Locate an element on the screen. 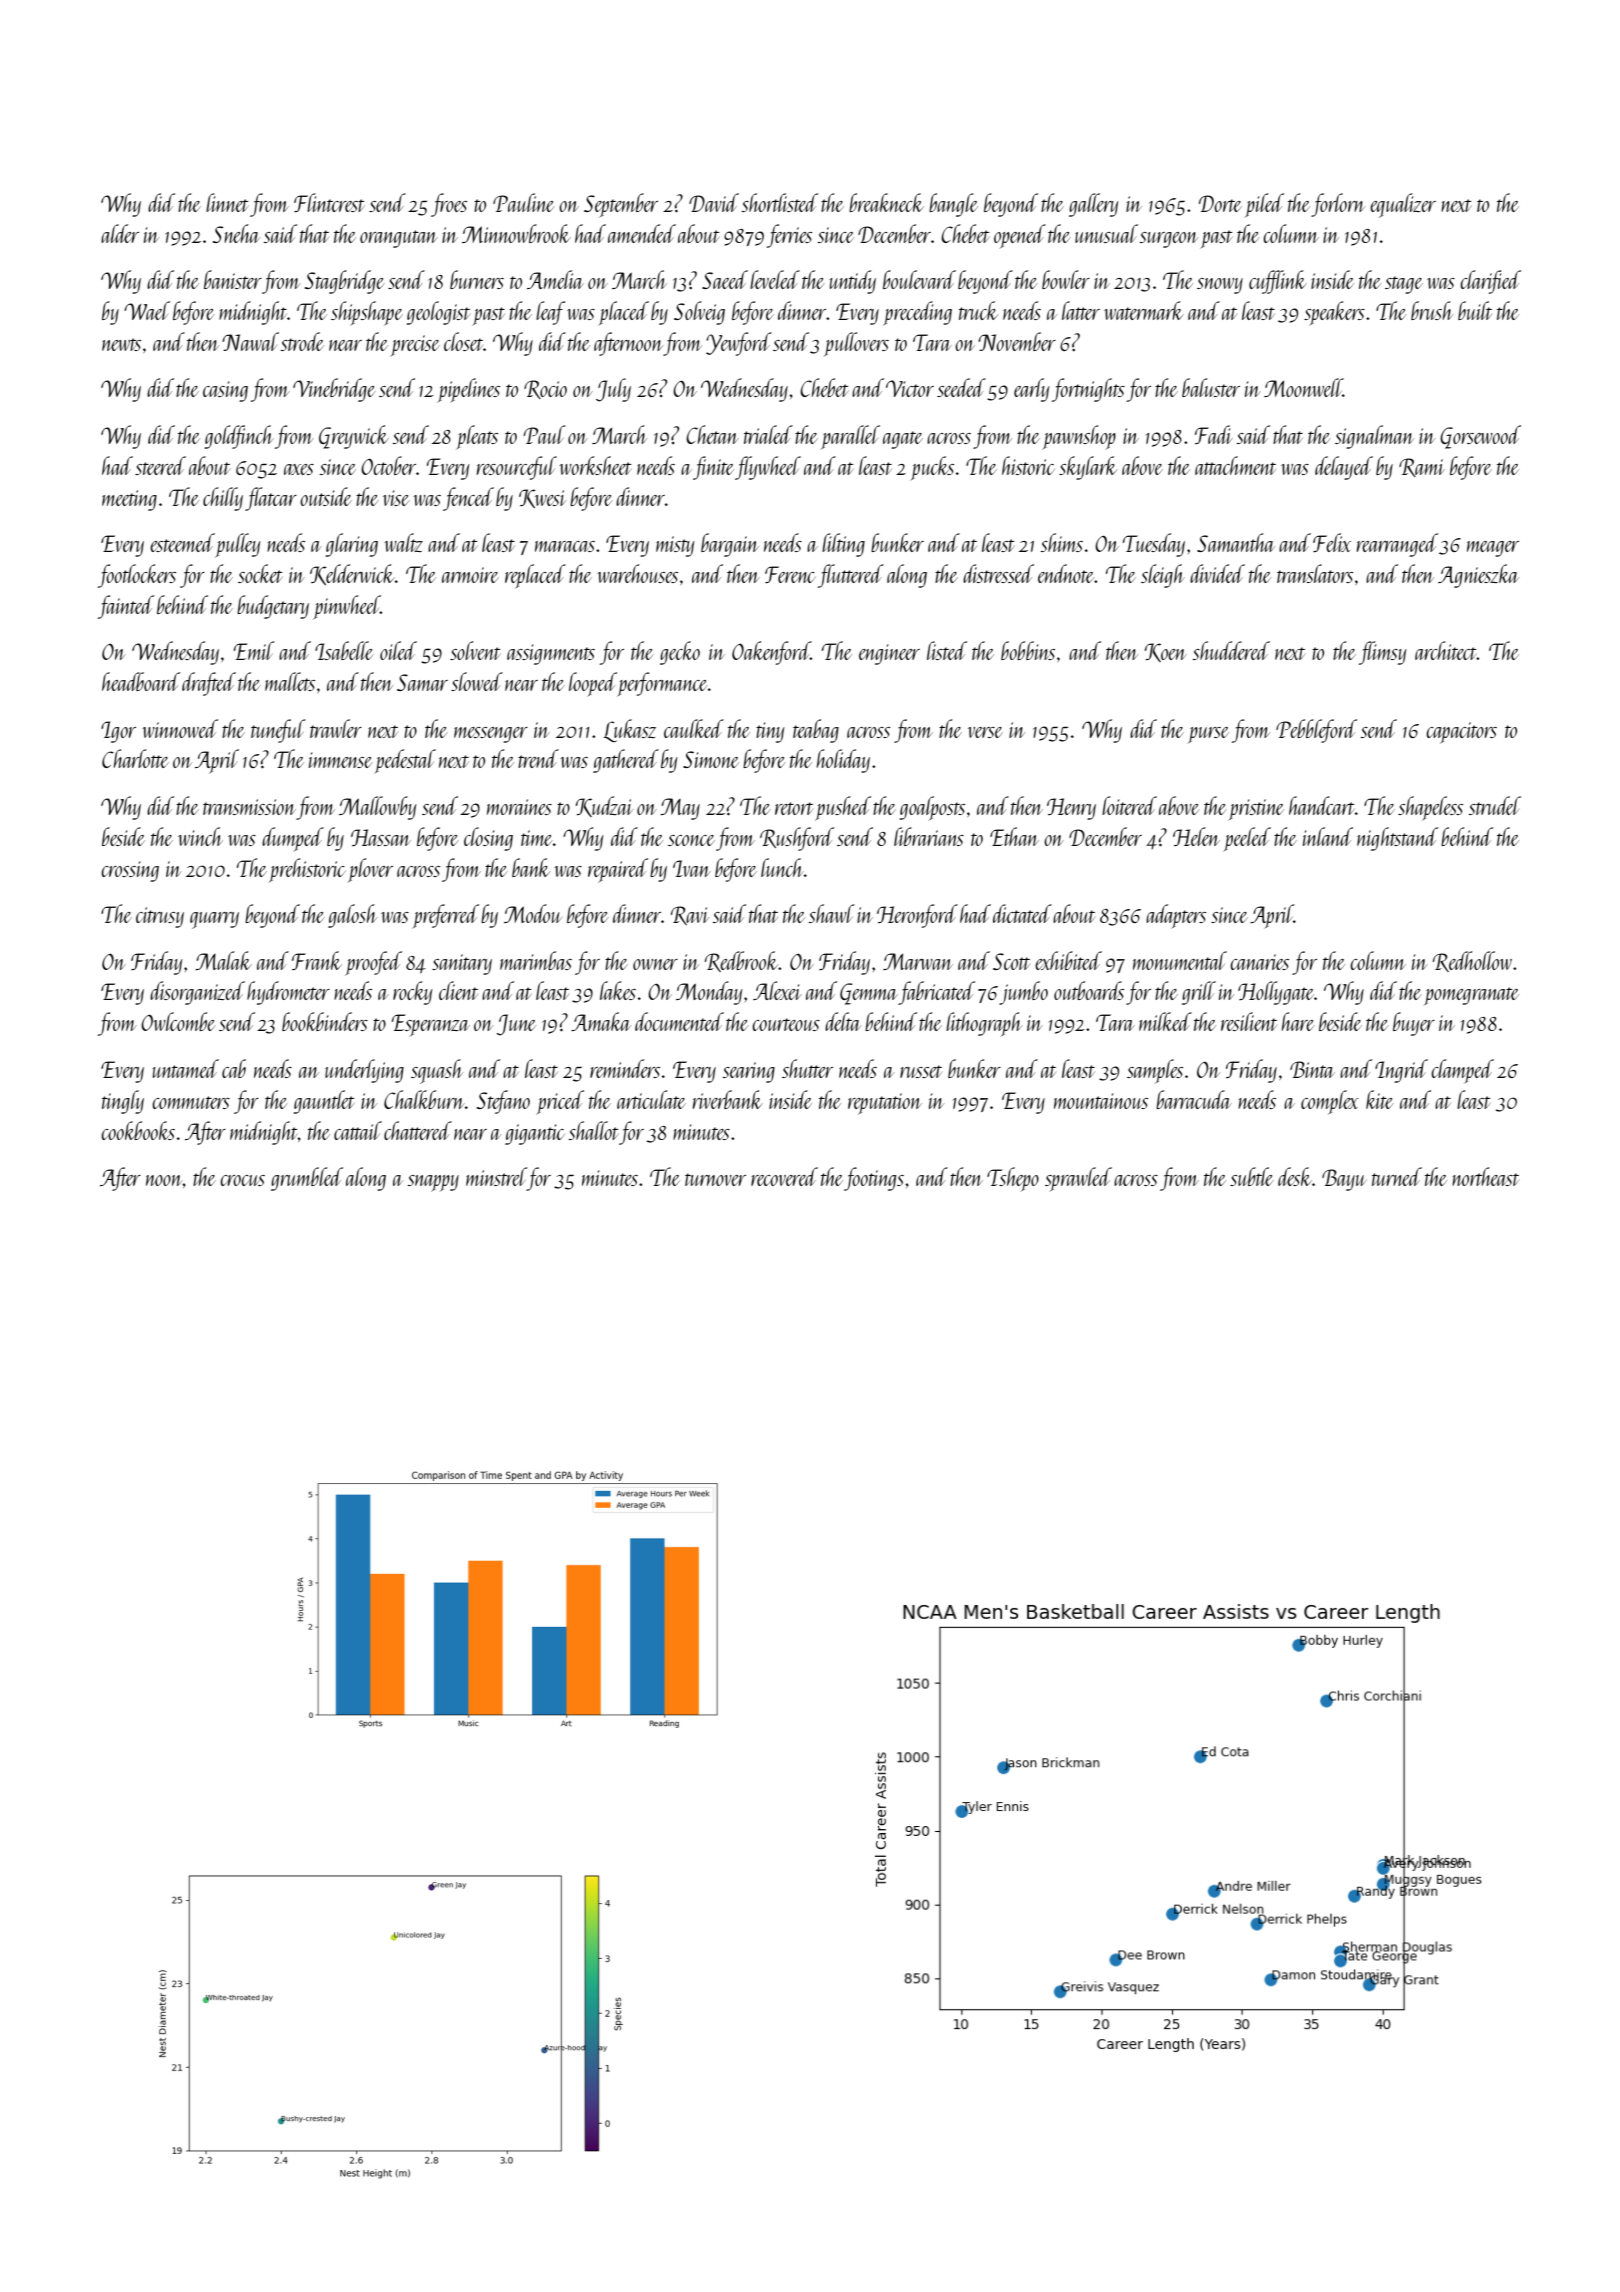 The image size is (1620, 2292). esteemed is located at coordinates (182, 542).
